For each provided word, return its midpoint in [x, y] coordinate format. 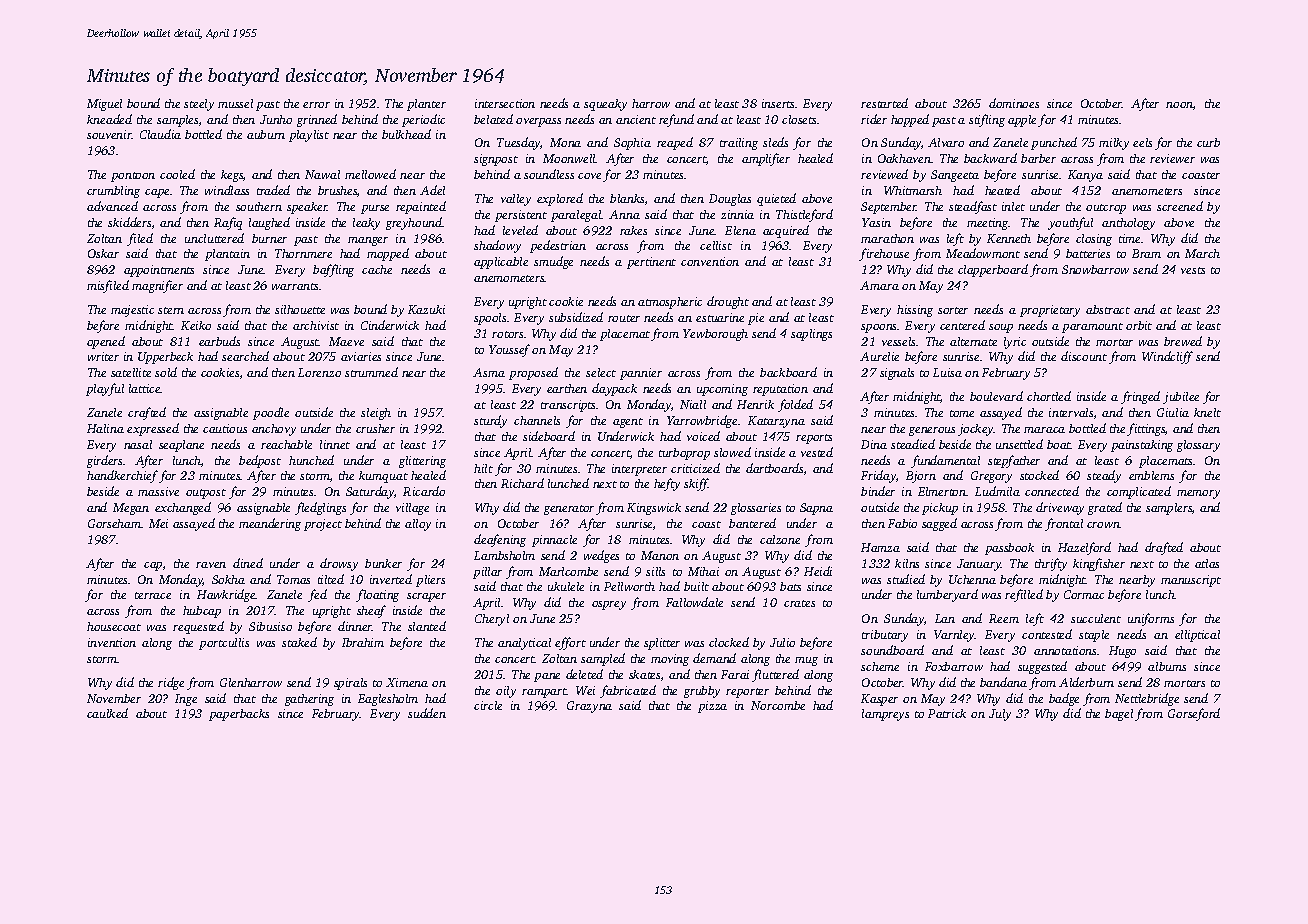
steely [199, 105]
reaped [675, 143]
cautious [225, 428]
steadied [913, 444]
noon [1179, 105]
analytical [524, 644]
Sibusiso [270, 626]
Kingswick [654, 509]
